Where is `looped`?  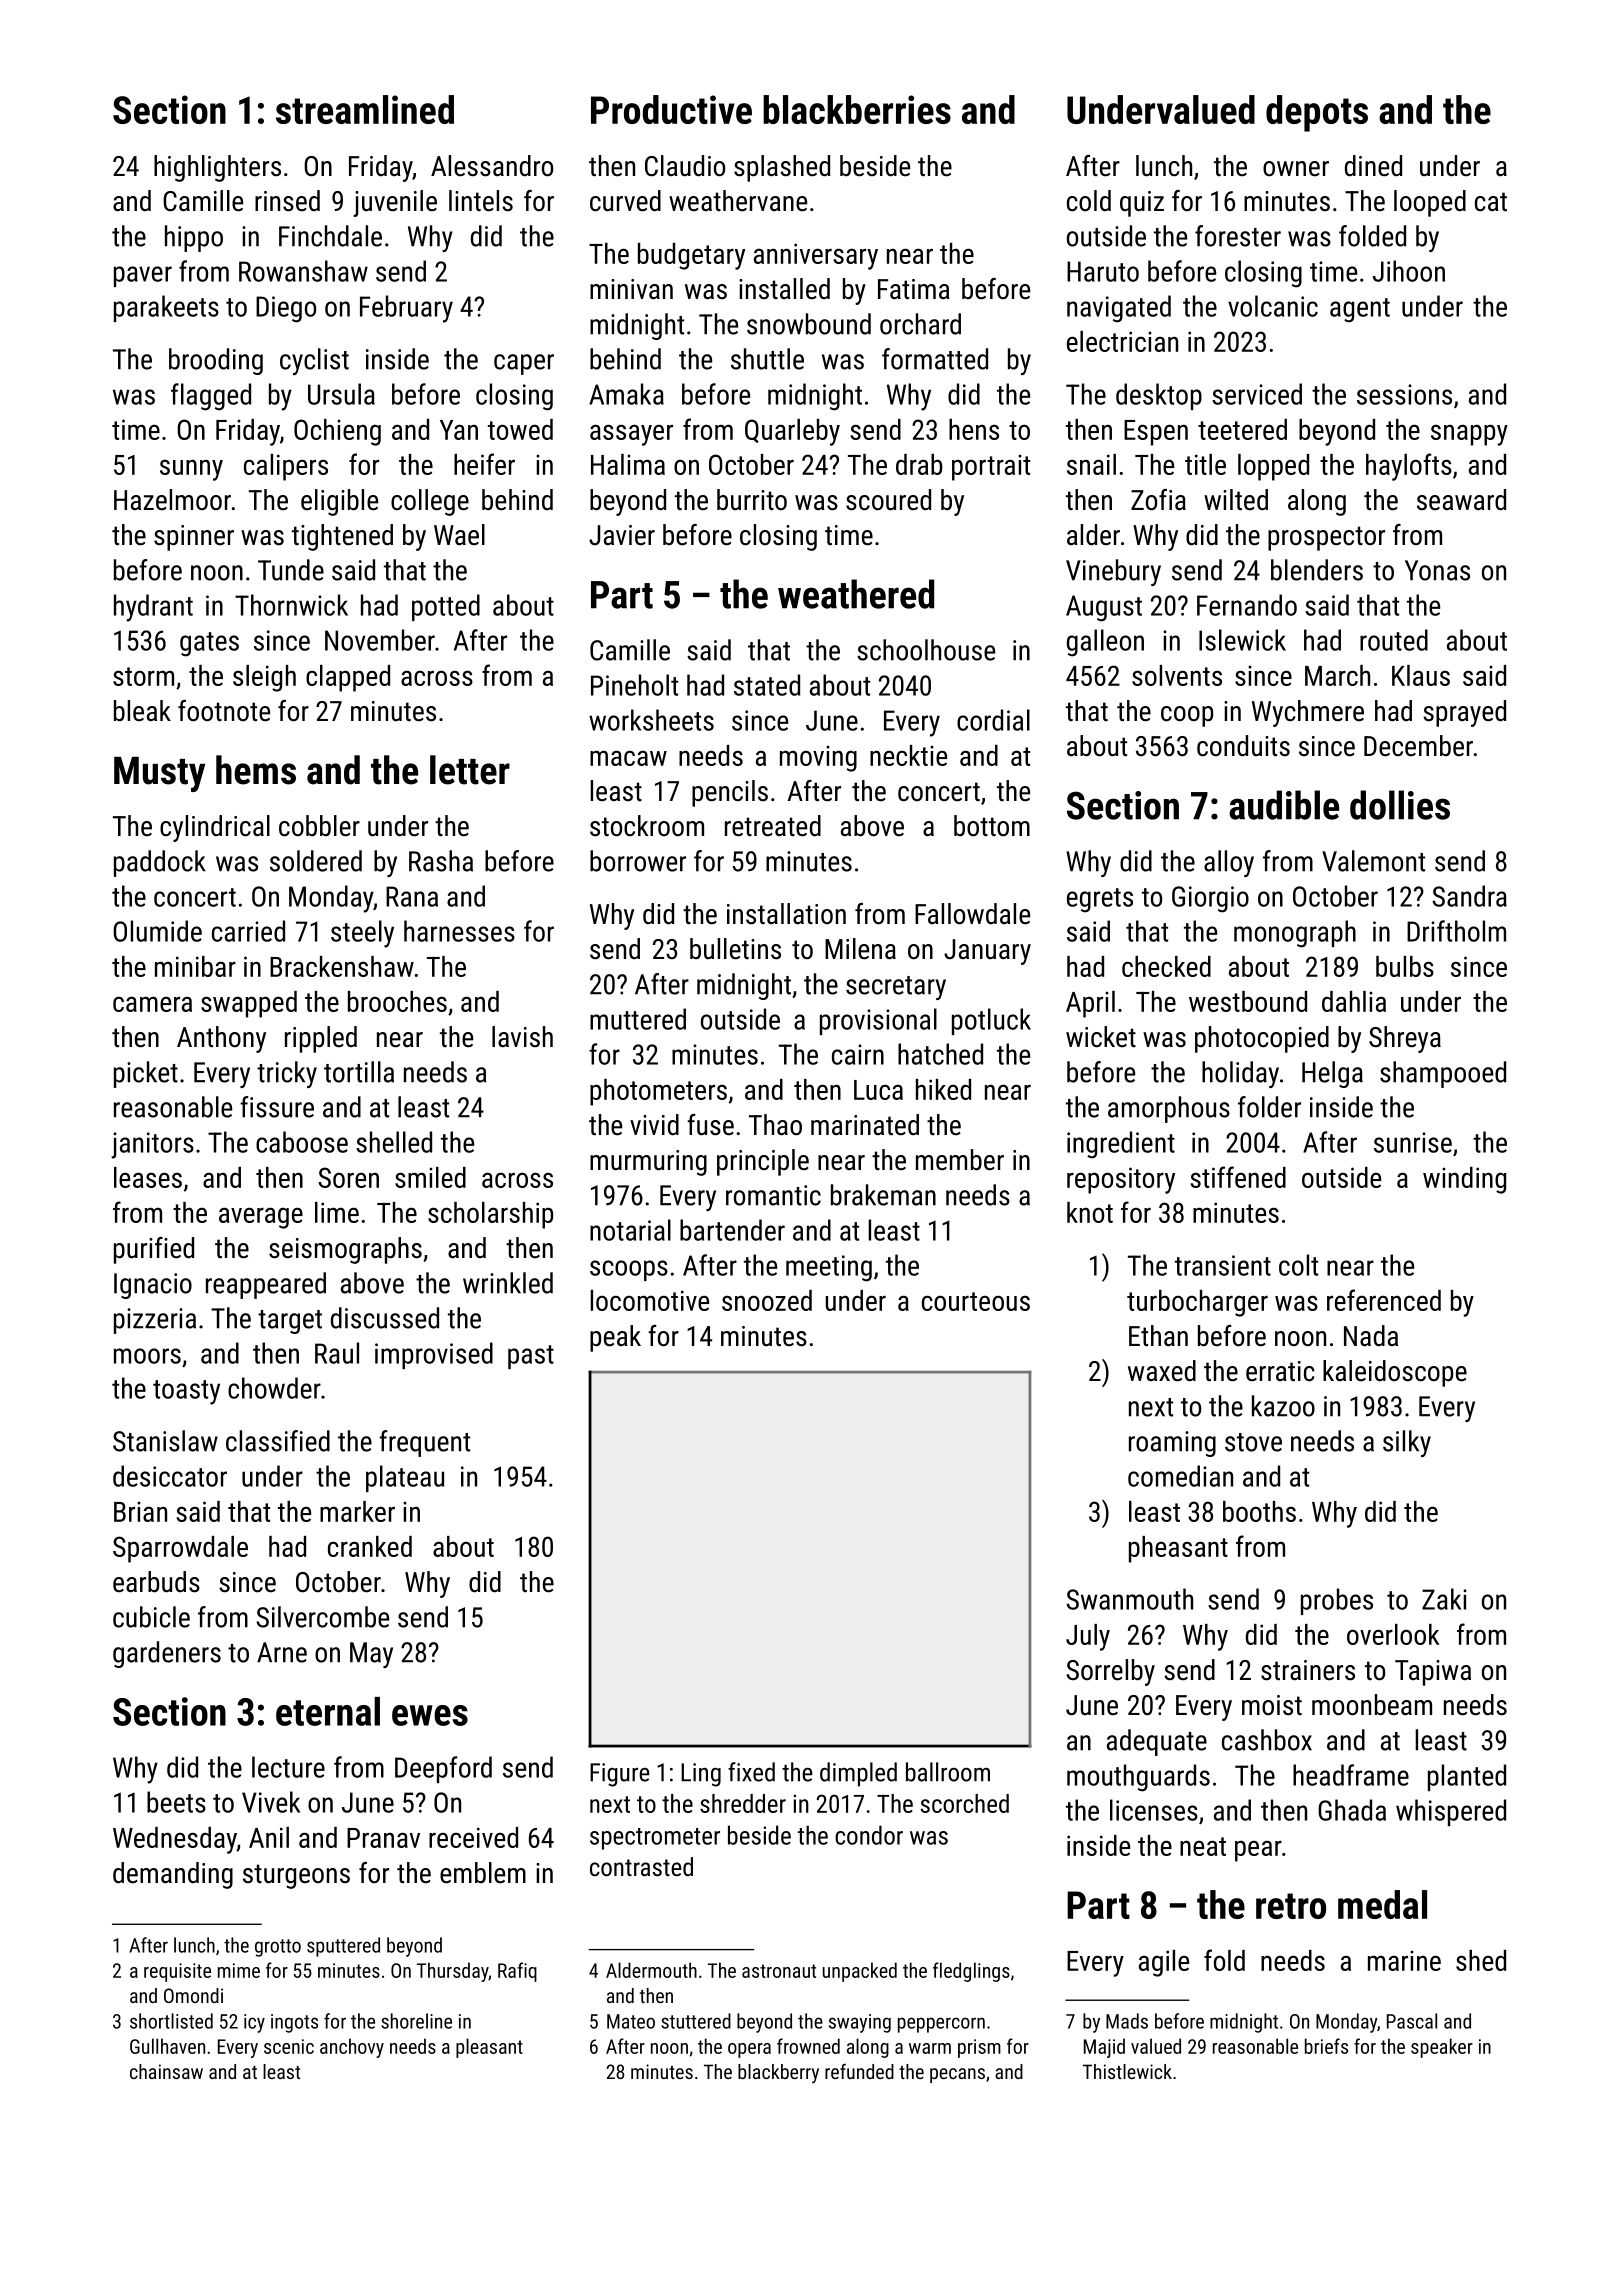
looped is located at coordinates (1430, 203).
